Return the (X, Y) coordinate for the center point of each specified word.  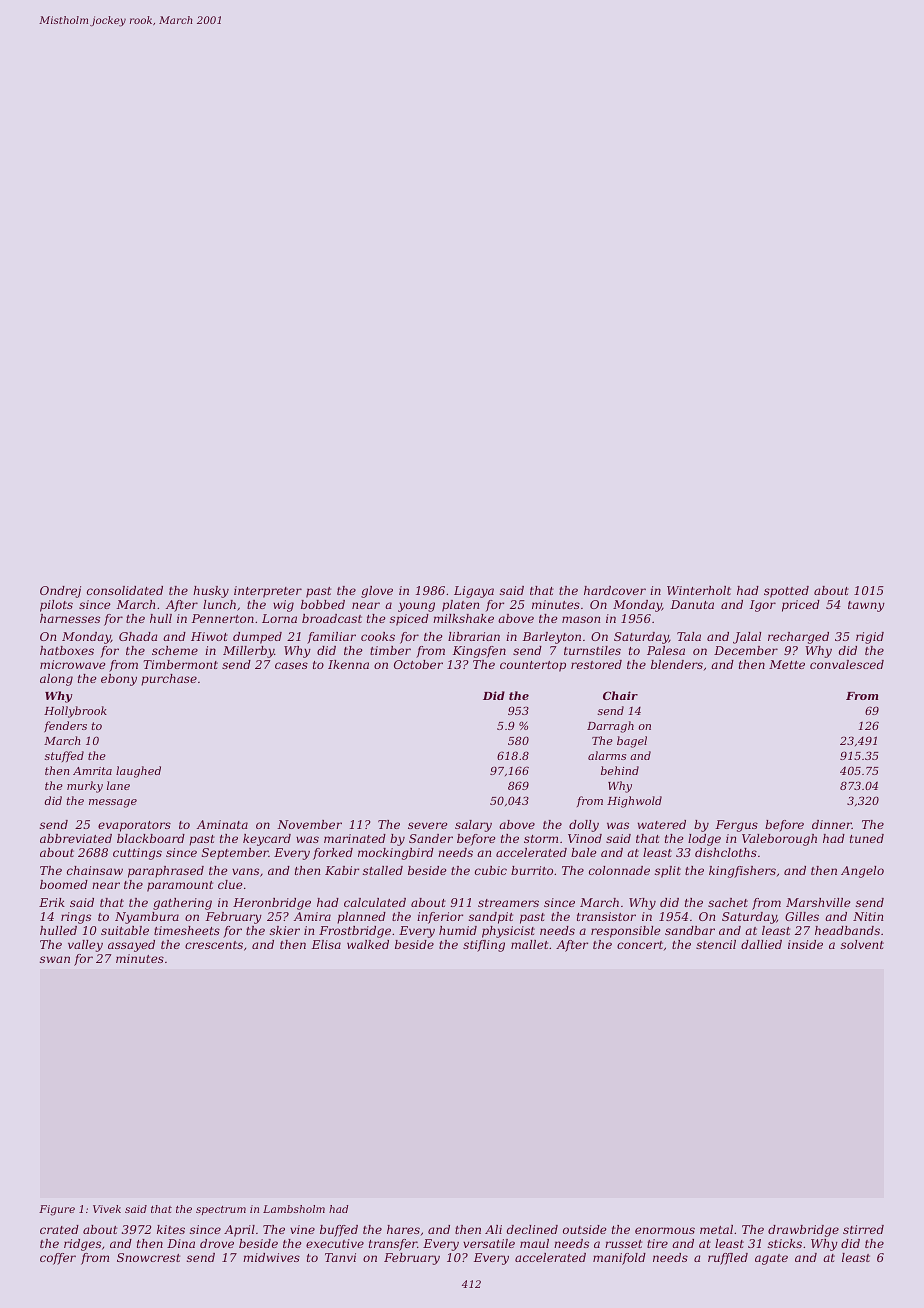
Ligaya (474, 592)
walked (368, 944)
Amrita (92, 771)
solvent (862, 944)
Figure (57, 1210)
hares (403, 1229)
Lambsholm (294, 1209)
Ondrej (60, 592)
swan (55, 959)
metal (716, 1229)
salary (473, 826)
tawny (866, 606)
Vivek (107, 1209)
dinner (832, 824)
